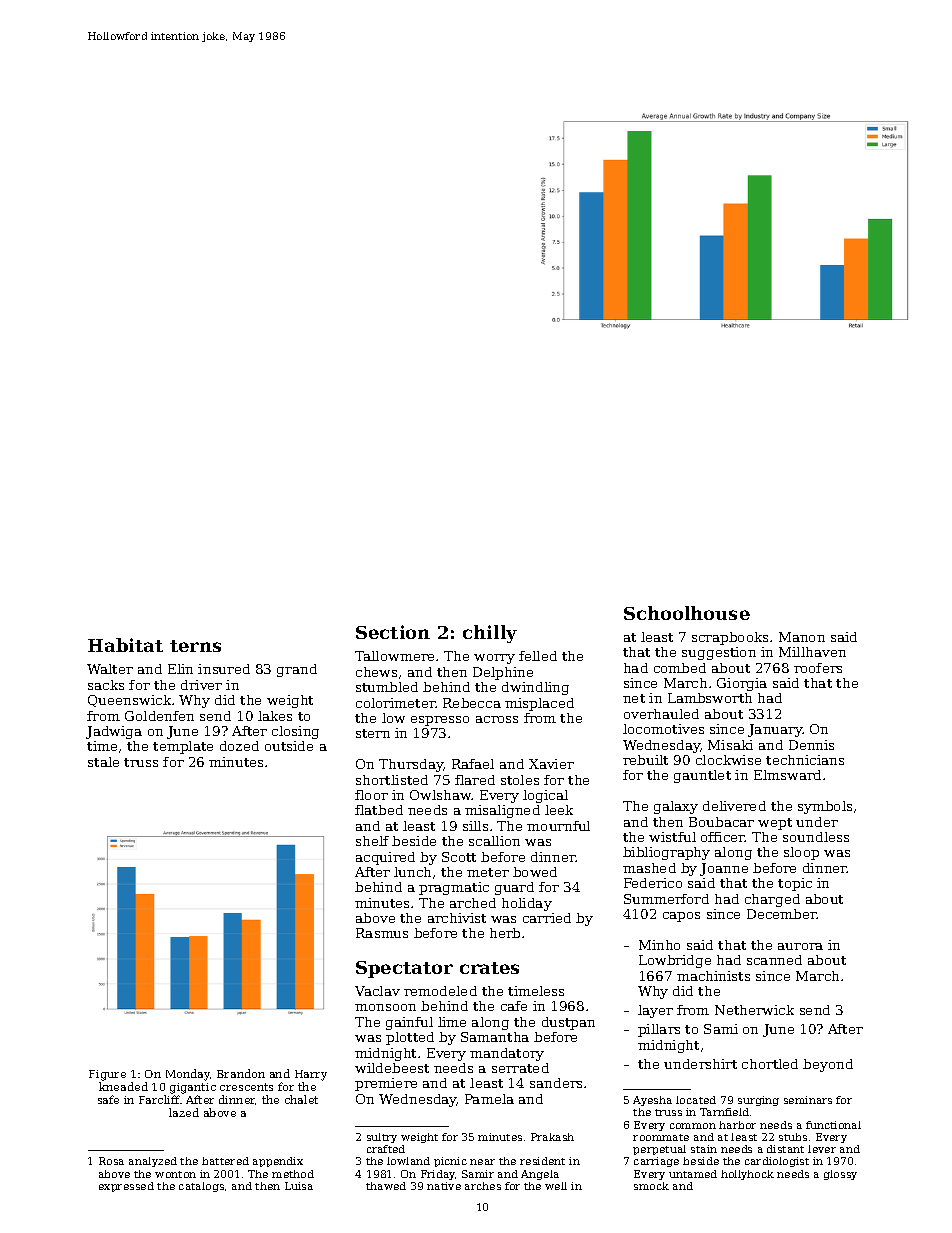 This image has width=952, height=1233. What do you see at coordinates (201, 685) in the image?
I see `driver` at bounding box center [201, 685].
